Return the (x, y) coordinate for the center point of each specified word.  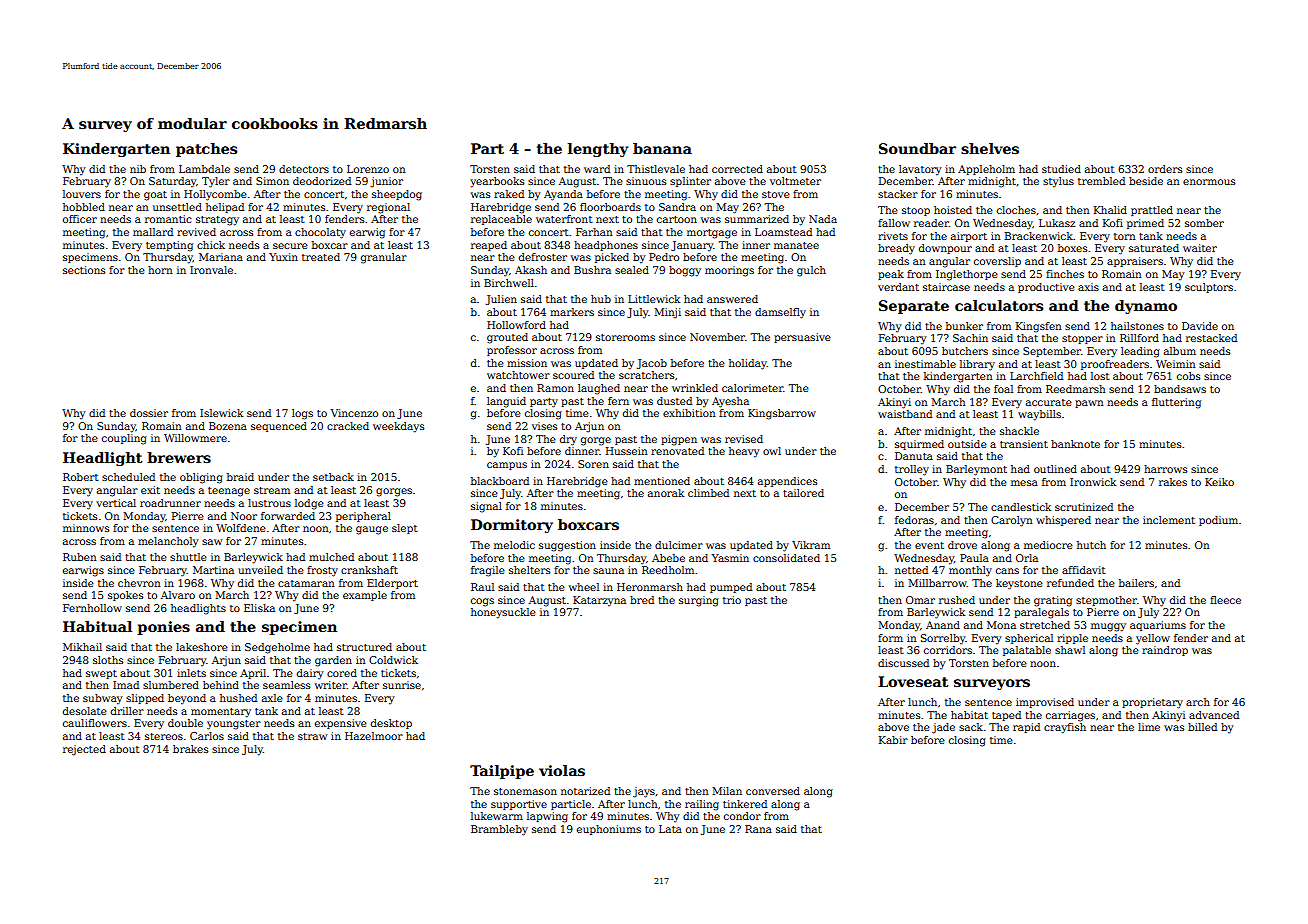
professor (512, 351)
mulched (331, 557)
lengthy (598, 150)
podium (1218, 521)
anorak (666, 493)
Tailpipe (502, 772)
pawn (1089, 404)
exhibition (689, 413)
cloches (1016, 210)
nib (138, 169)
